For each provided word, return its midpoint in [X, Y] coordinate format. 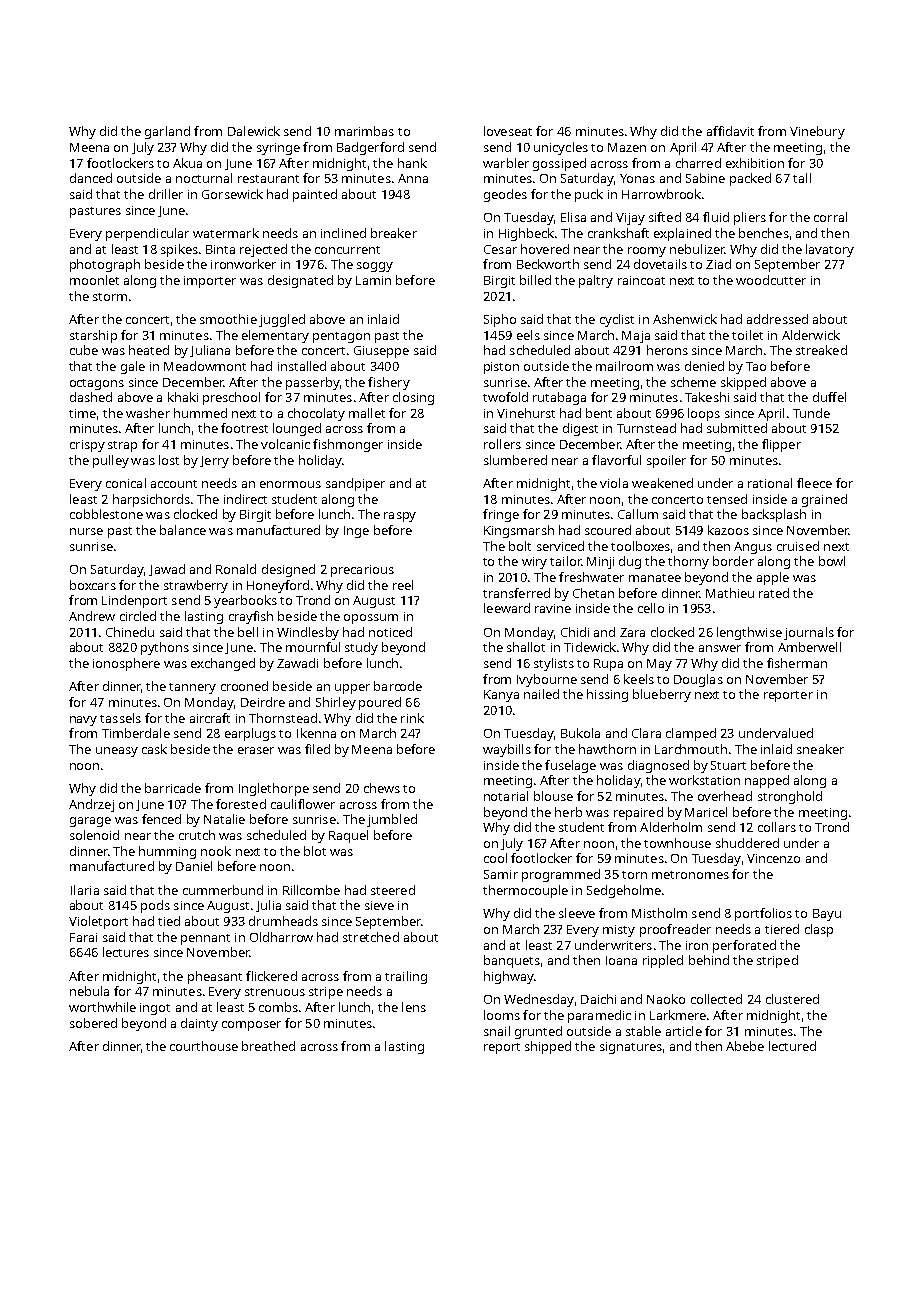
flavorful [616, 460]
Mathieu [730, 593]
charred [698, 163]
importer [210, 282]
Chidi [575, 632]
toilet [747, 335]
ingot [155, 1009]
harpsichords [151, 500]
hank [412, 163]
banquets [512, 961]
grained [824, 500]
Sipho [500, 320]
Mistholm [659, 913]
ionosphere [126, 664]
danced [91, 178]
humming [167, 852]
